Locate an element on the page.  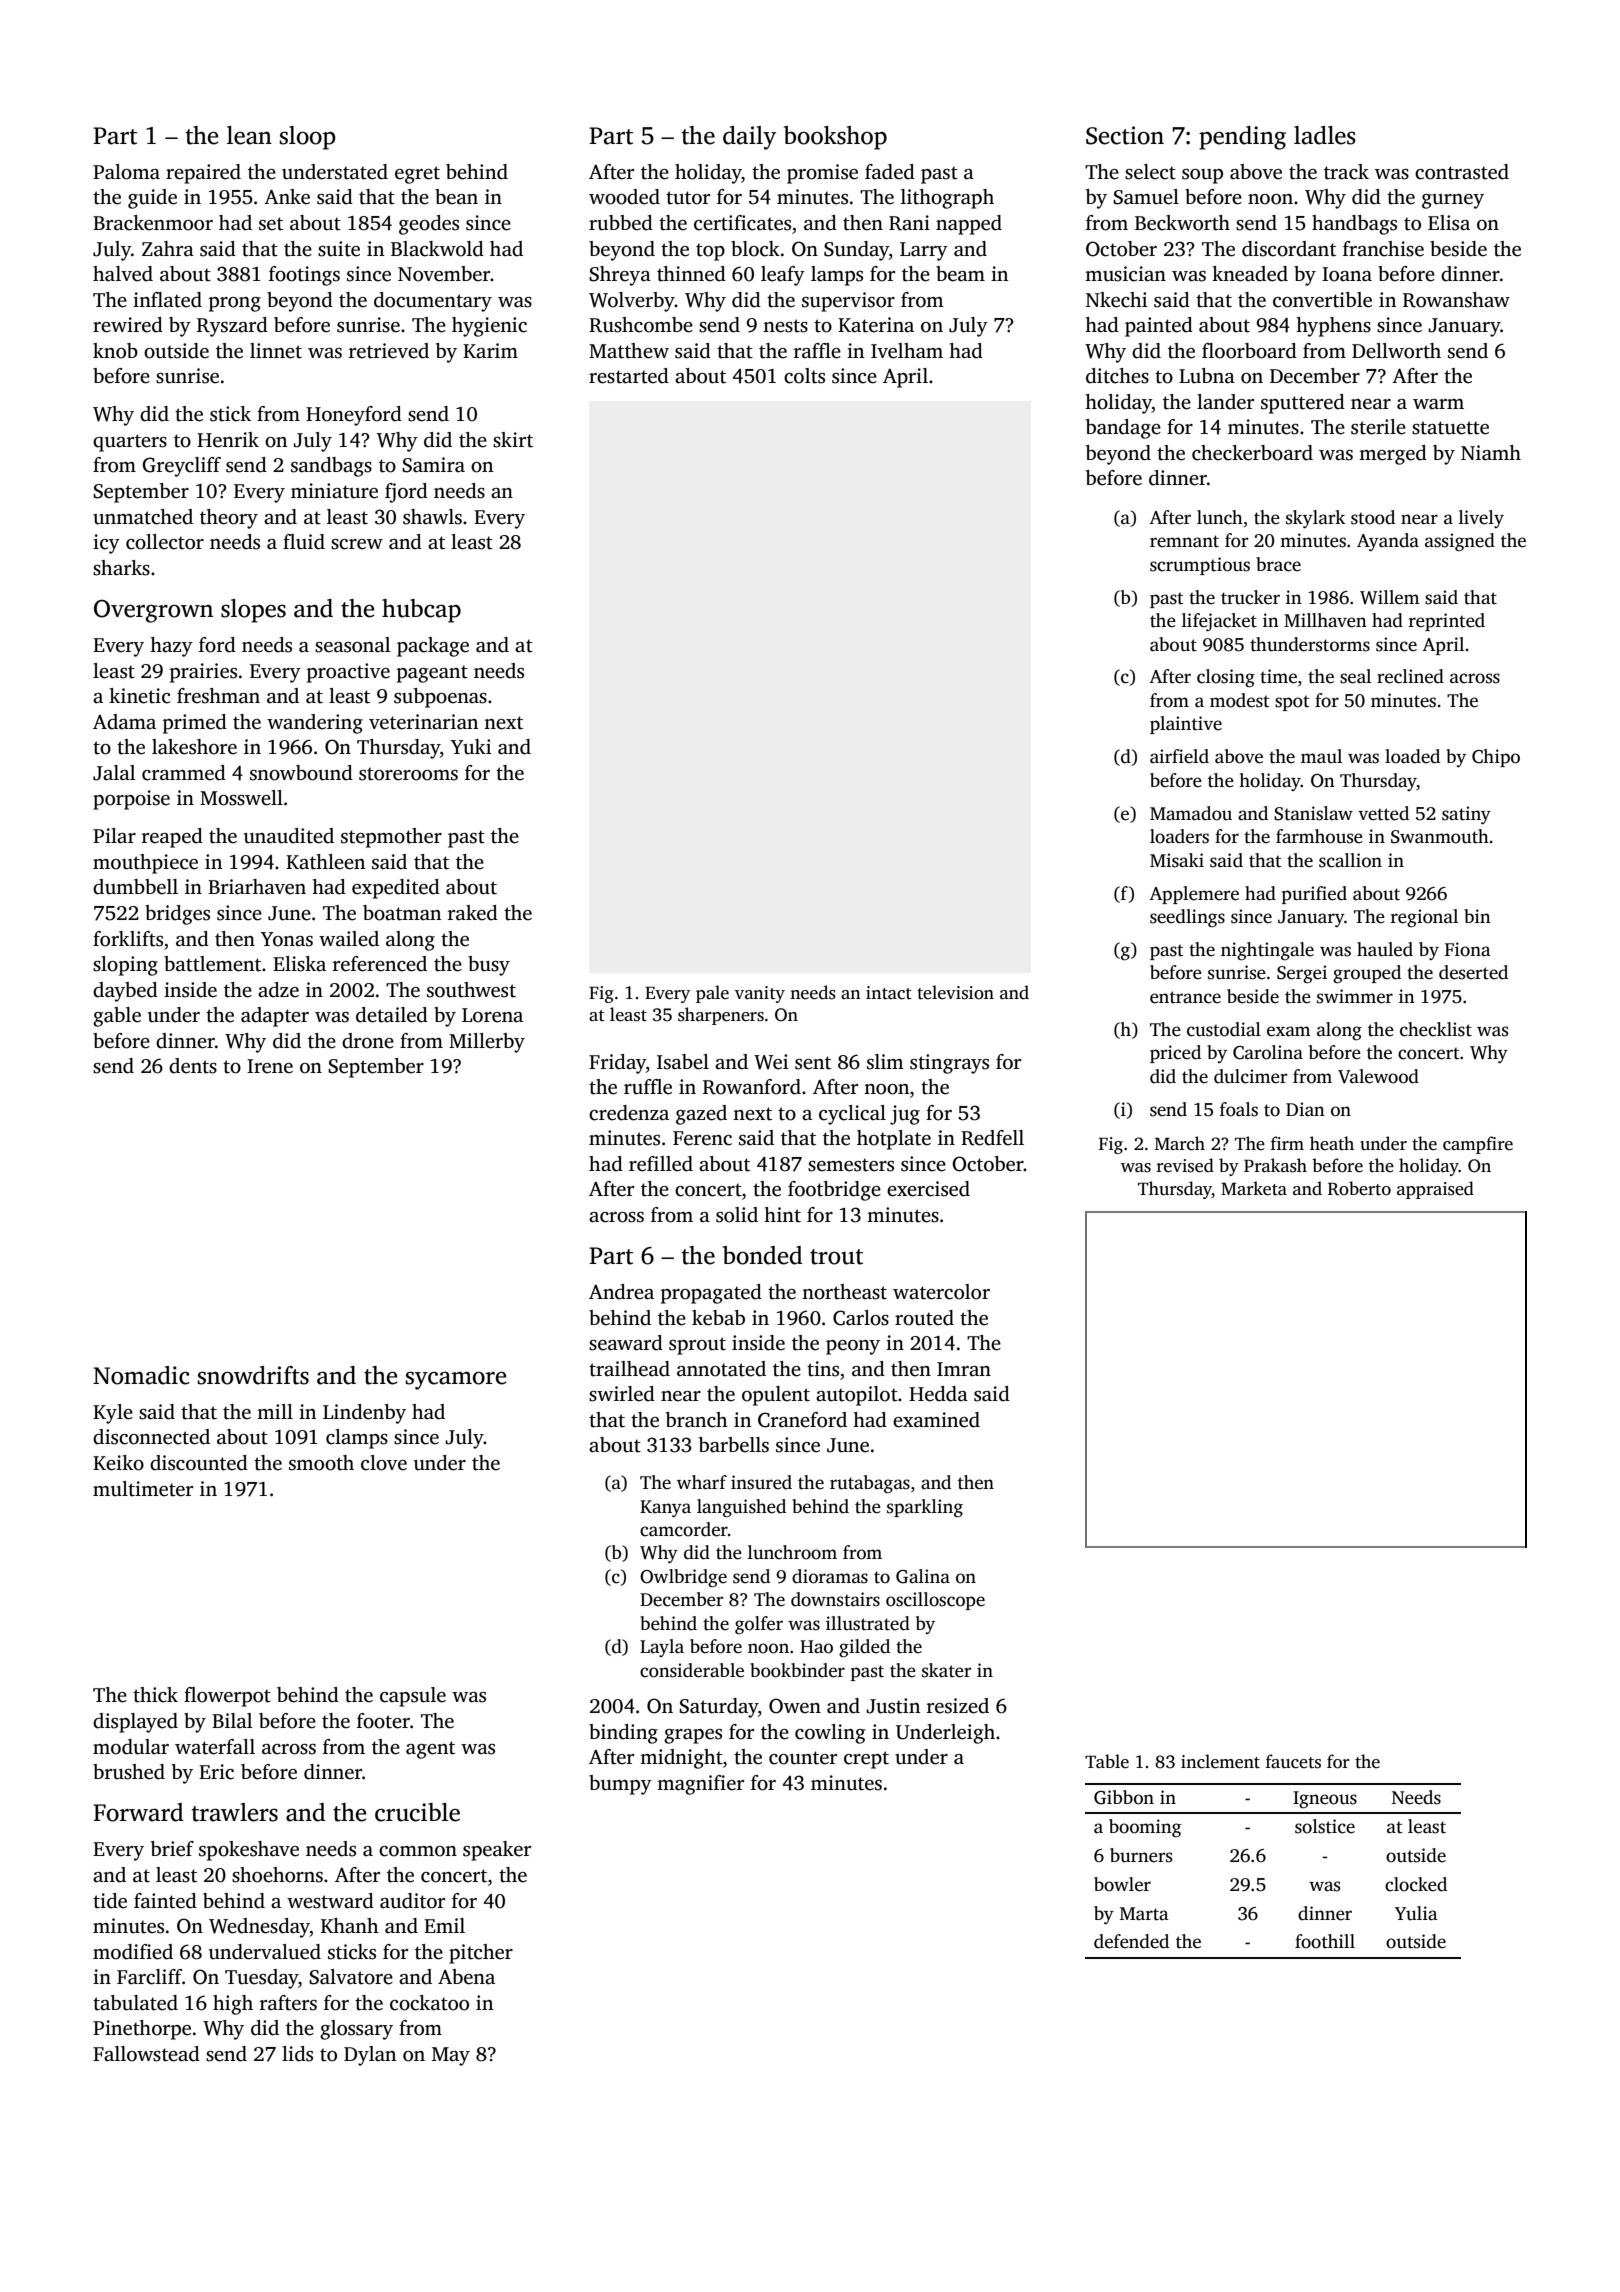
Yuki is located at coordinates (471, 747).
